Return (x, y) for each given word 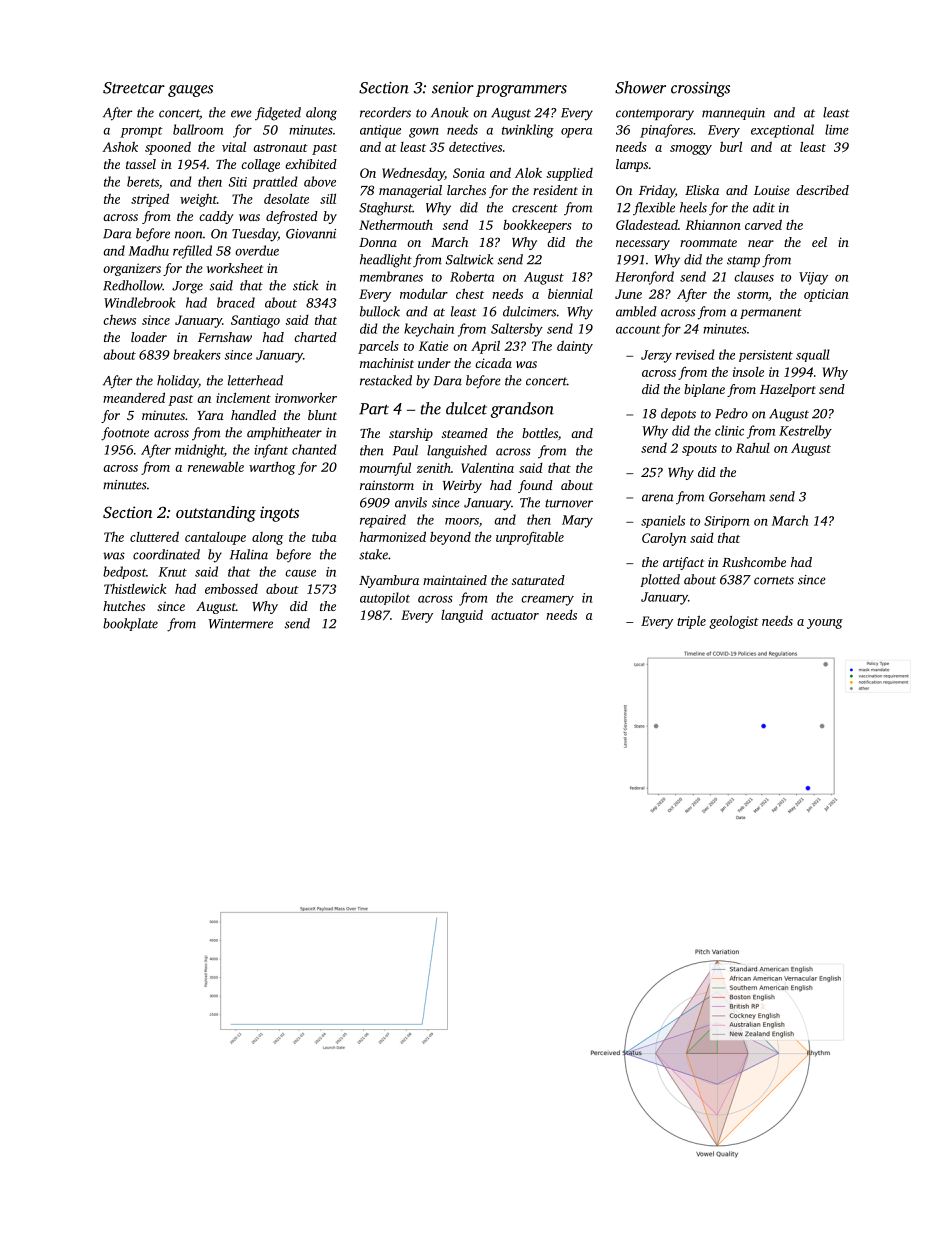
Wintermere (241, 624)
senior (453, 88)
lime (837, 129)
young (825, 624)
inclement (243, 398)
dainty (575, 347)
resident (555, 190)
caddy (216, 217)
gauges (190, 91)
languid (462, 616)
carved (763, 224)
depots (678, 414)
